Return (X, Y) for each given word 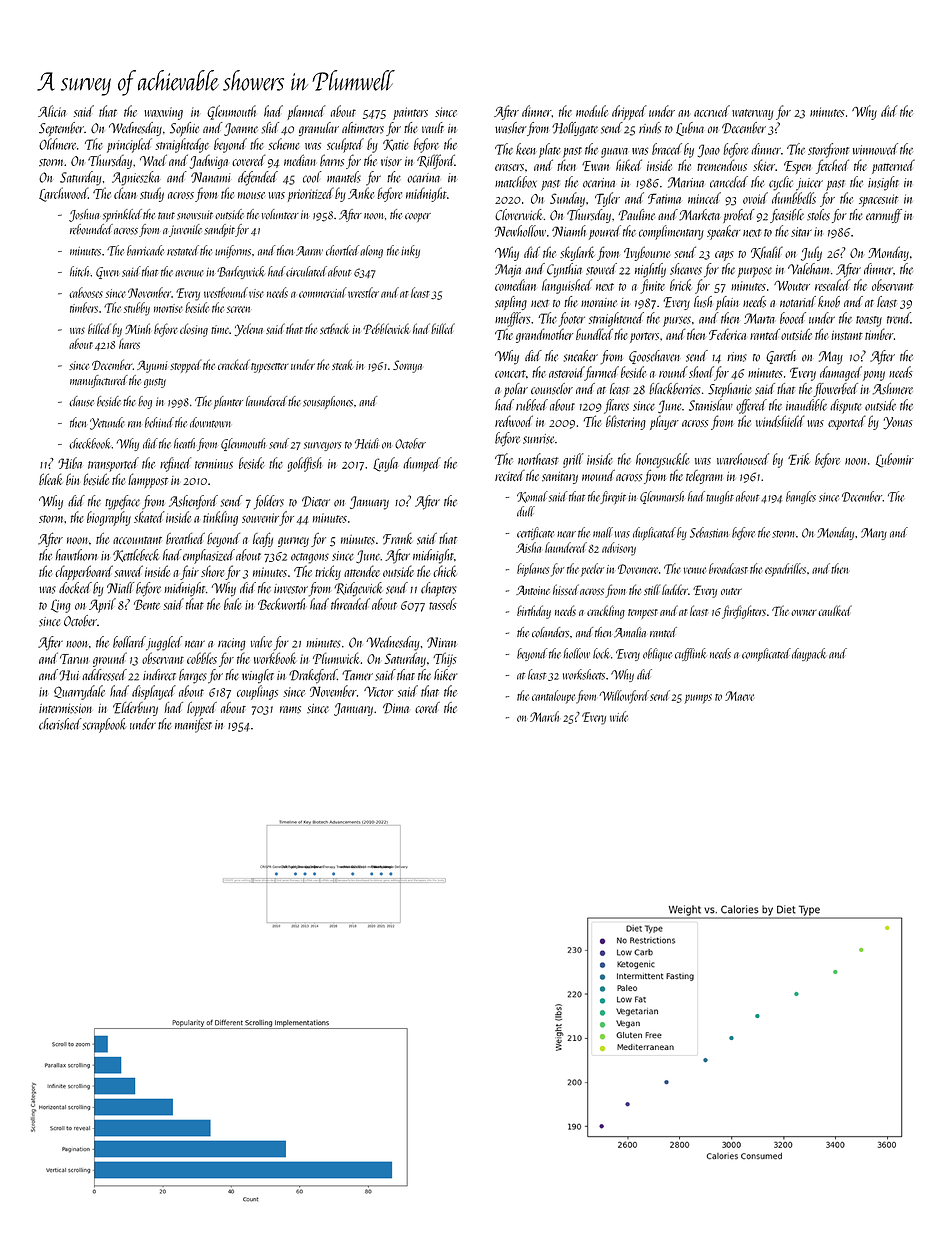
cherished (60, 724)
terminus (214, 464)
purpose (754, 272)
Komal (532, 497)
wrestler (363, 292)
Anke (361, 193)
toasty (869, 321)
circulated (306, 271)
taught (720, 497)
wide (619, 716)
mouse (251, 195)
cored (427, 707)
